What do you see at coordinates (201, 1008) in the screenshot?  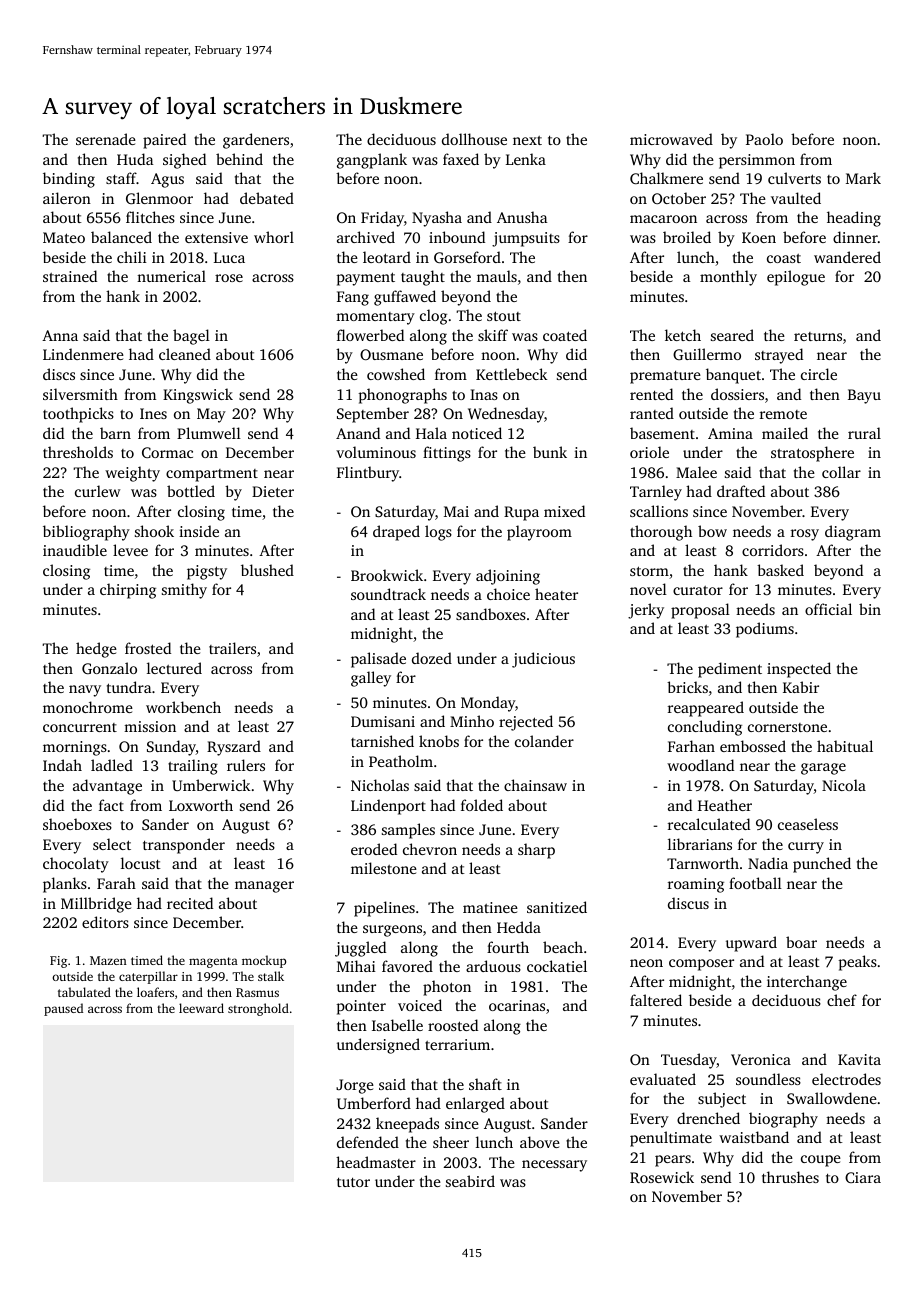 I see `leeward` at bounding box center [201, 1008].
